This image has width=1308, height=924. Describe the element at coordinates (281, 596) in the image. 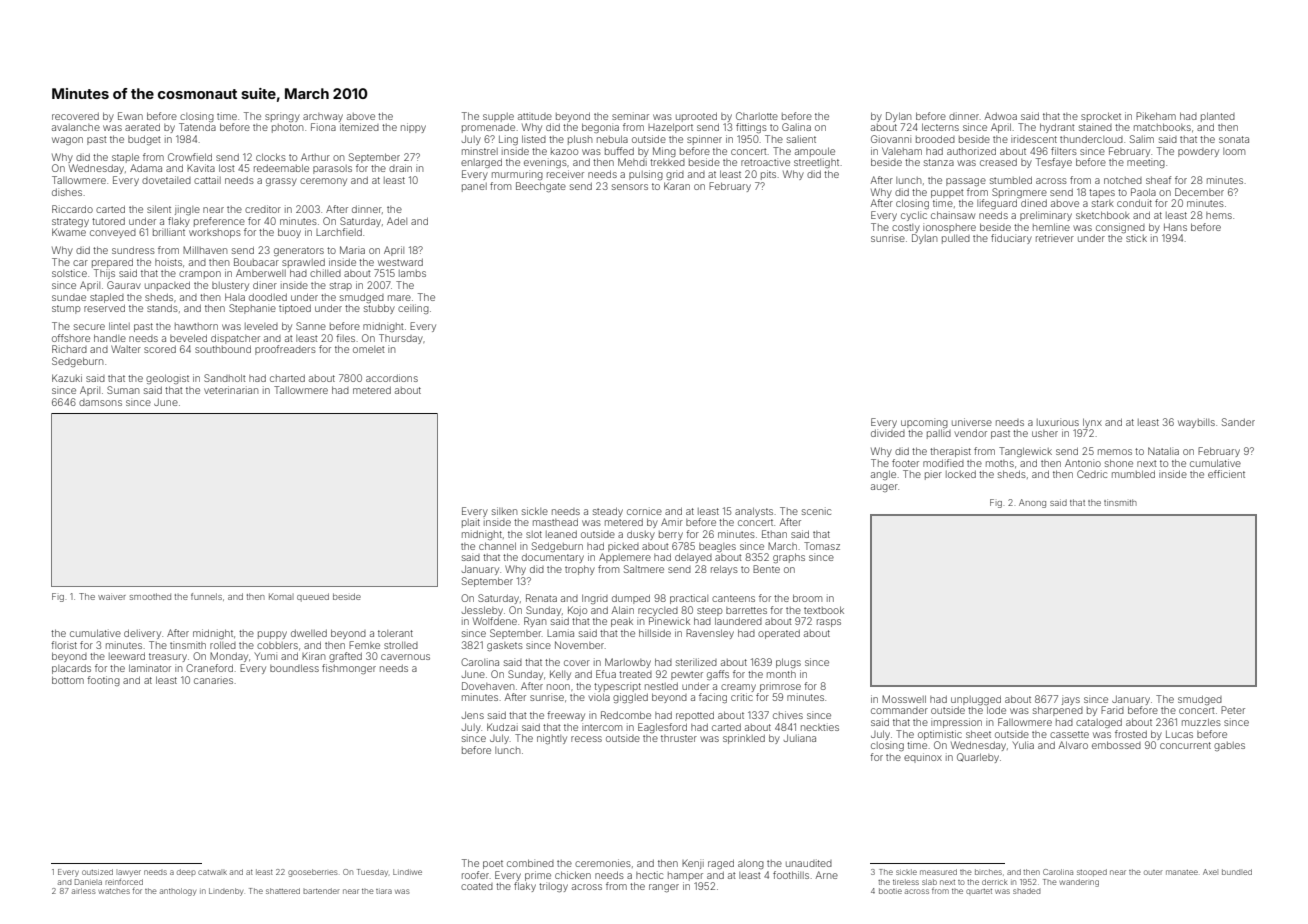

I see `Komal` at that location.
